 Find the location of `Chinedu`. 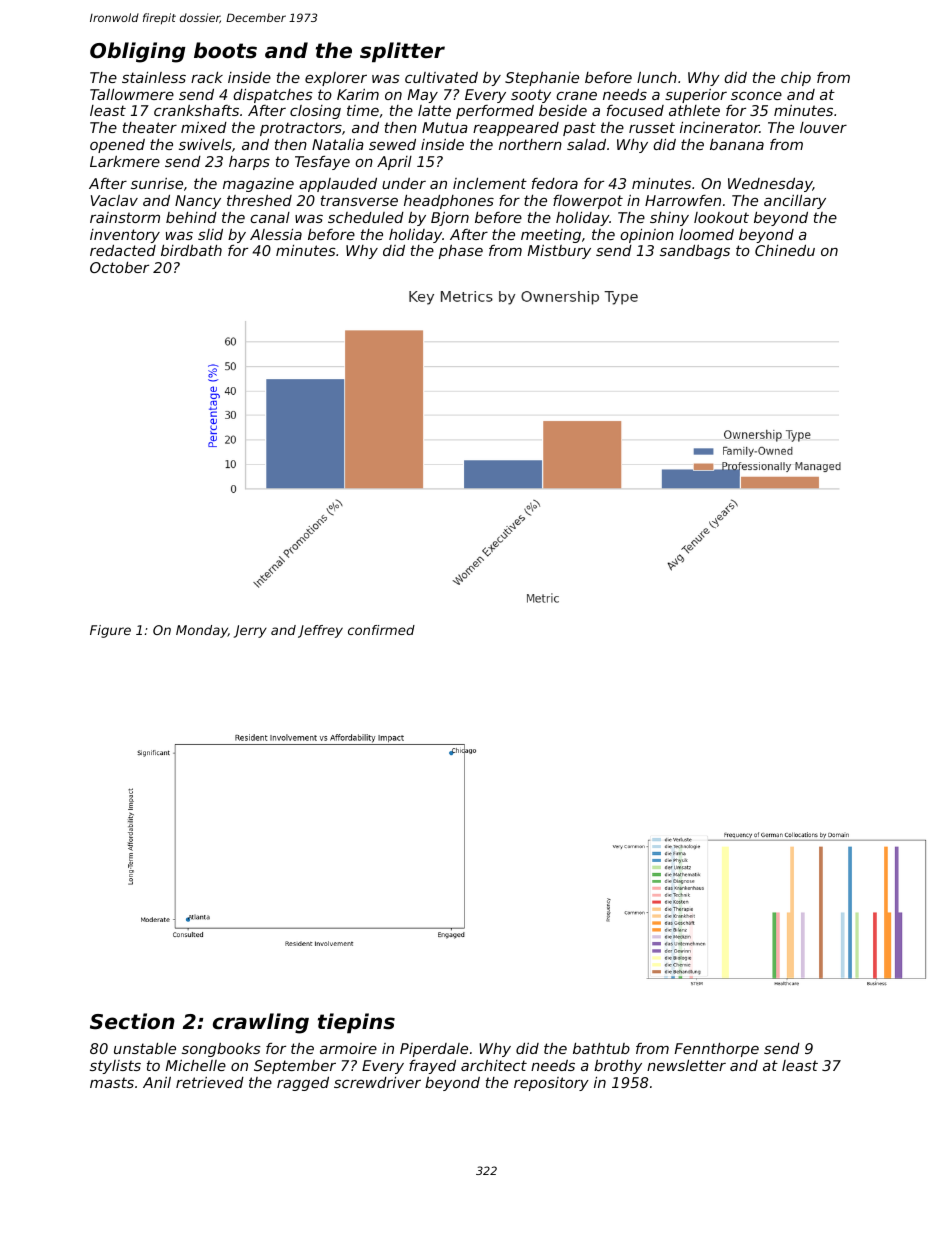

Chinedu is located at coordinates (785, 250).
